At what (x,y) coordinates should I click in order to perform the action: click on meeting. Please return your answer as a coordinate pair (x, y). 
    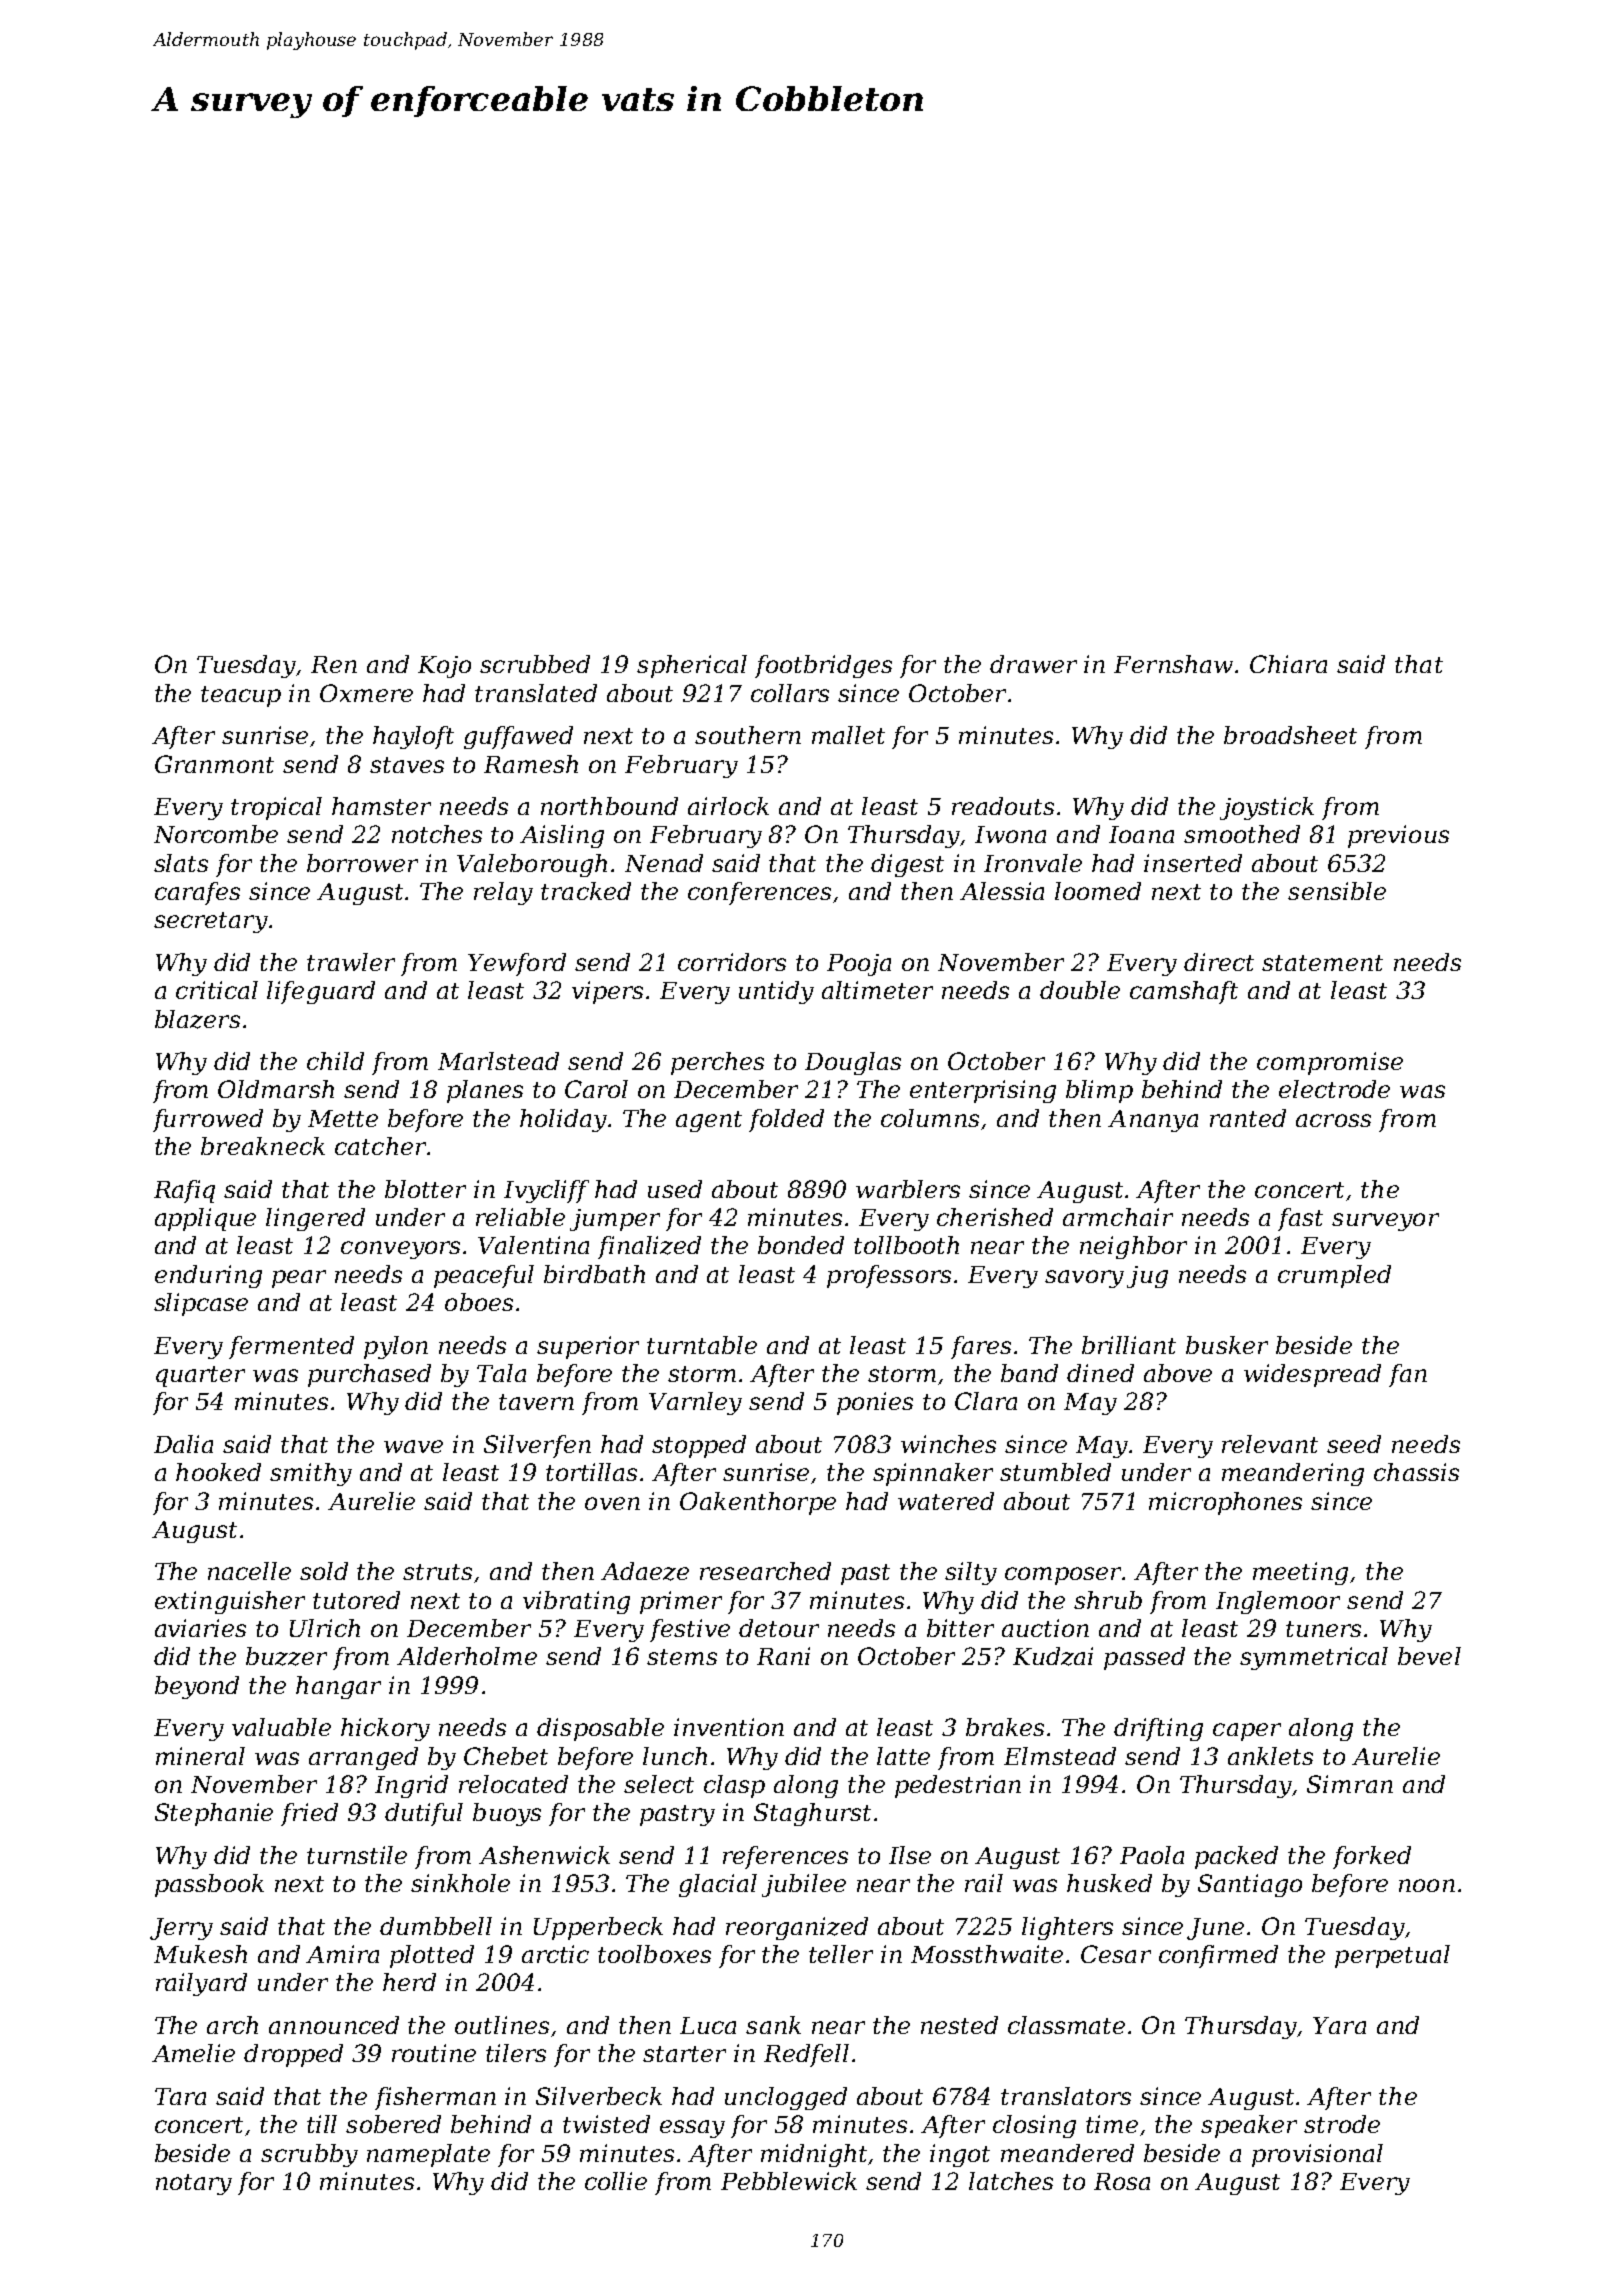
    Looking at the image, I should click on (1300, 1573).
